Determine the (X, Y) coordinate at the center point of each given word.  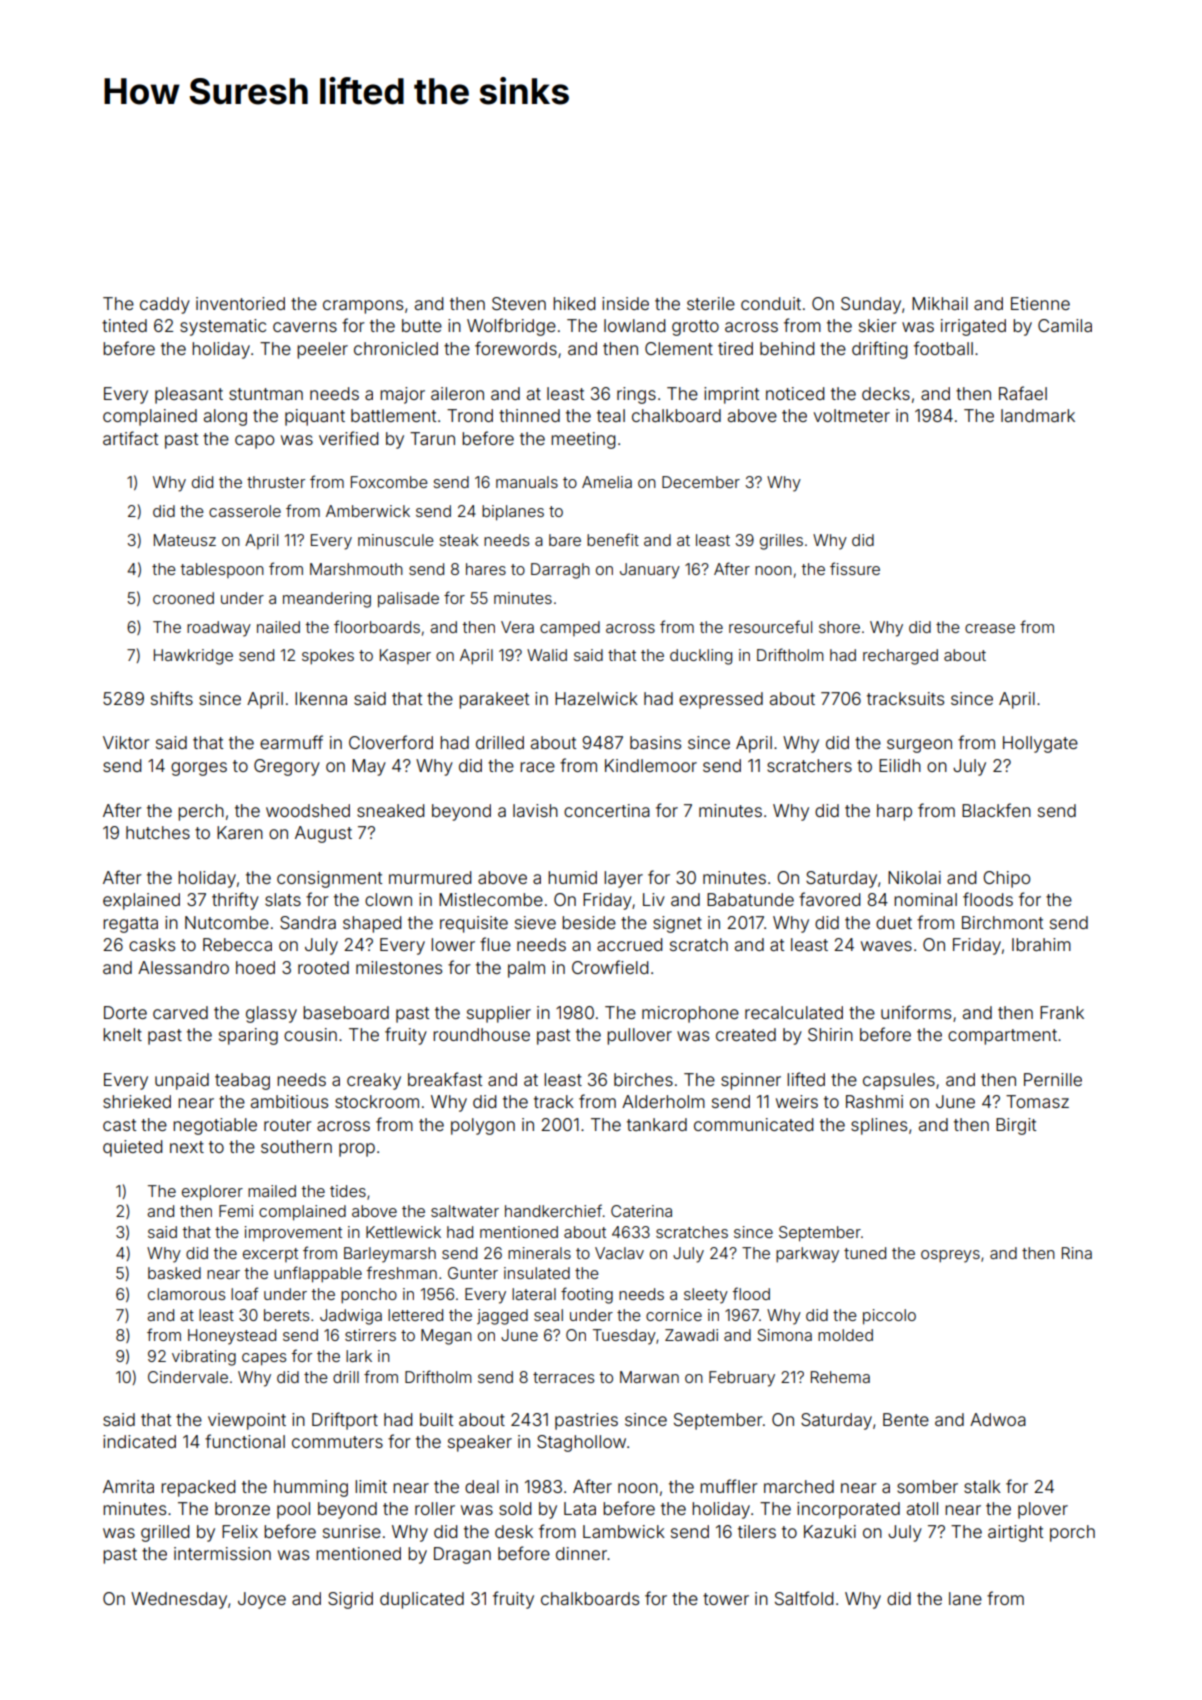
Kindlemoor (651, 765)
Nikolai (914, 877)
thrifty (235, 901)
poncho (369, 1296)
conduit (771, 303)
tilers (757, 1531)
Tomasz (1037, 1101)
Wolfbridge (511, 327)
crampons (363, 307)
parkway (807, 1255)
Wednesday (179, 1600)
